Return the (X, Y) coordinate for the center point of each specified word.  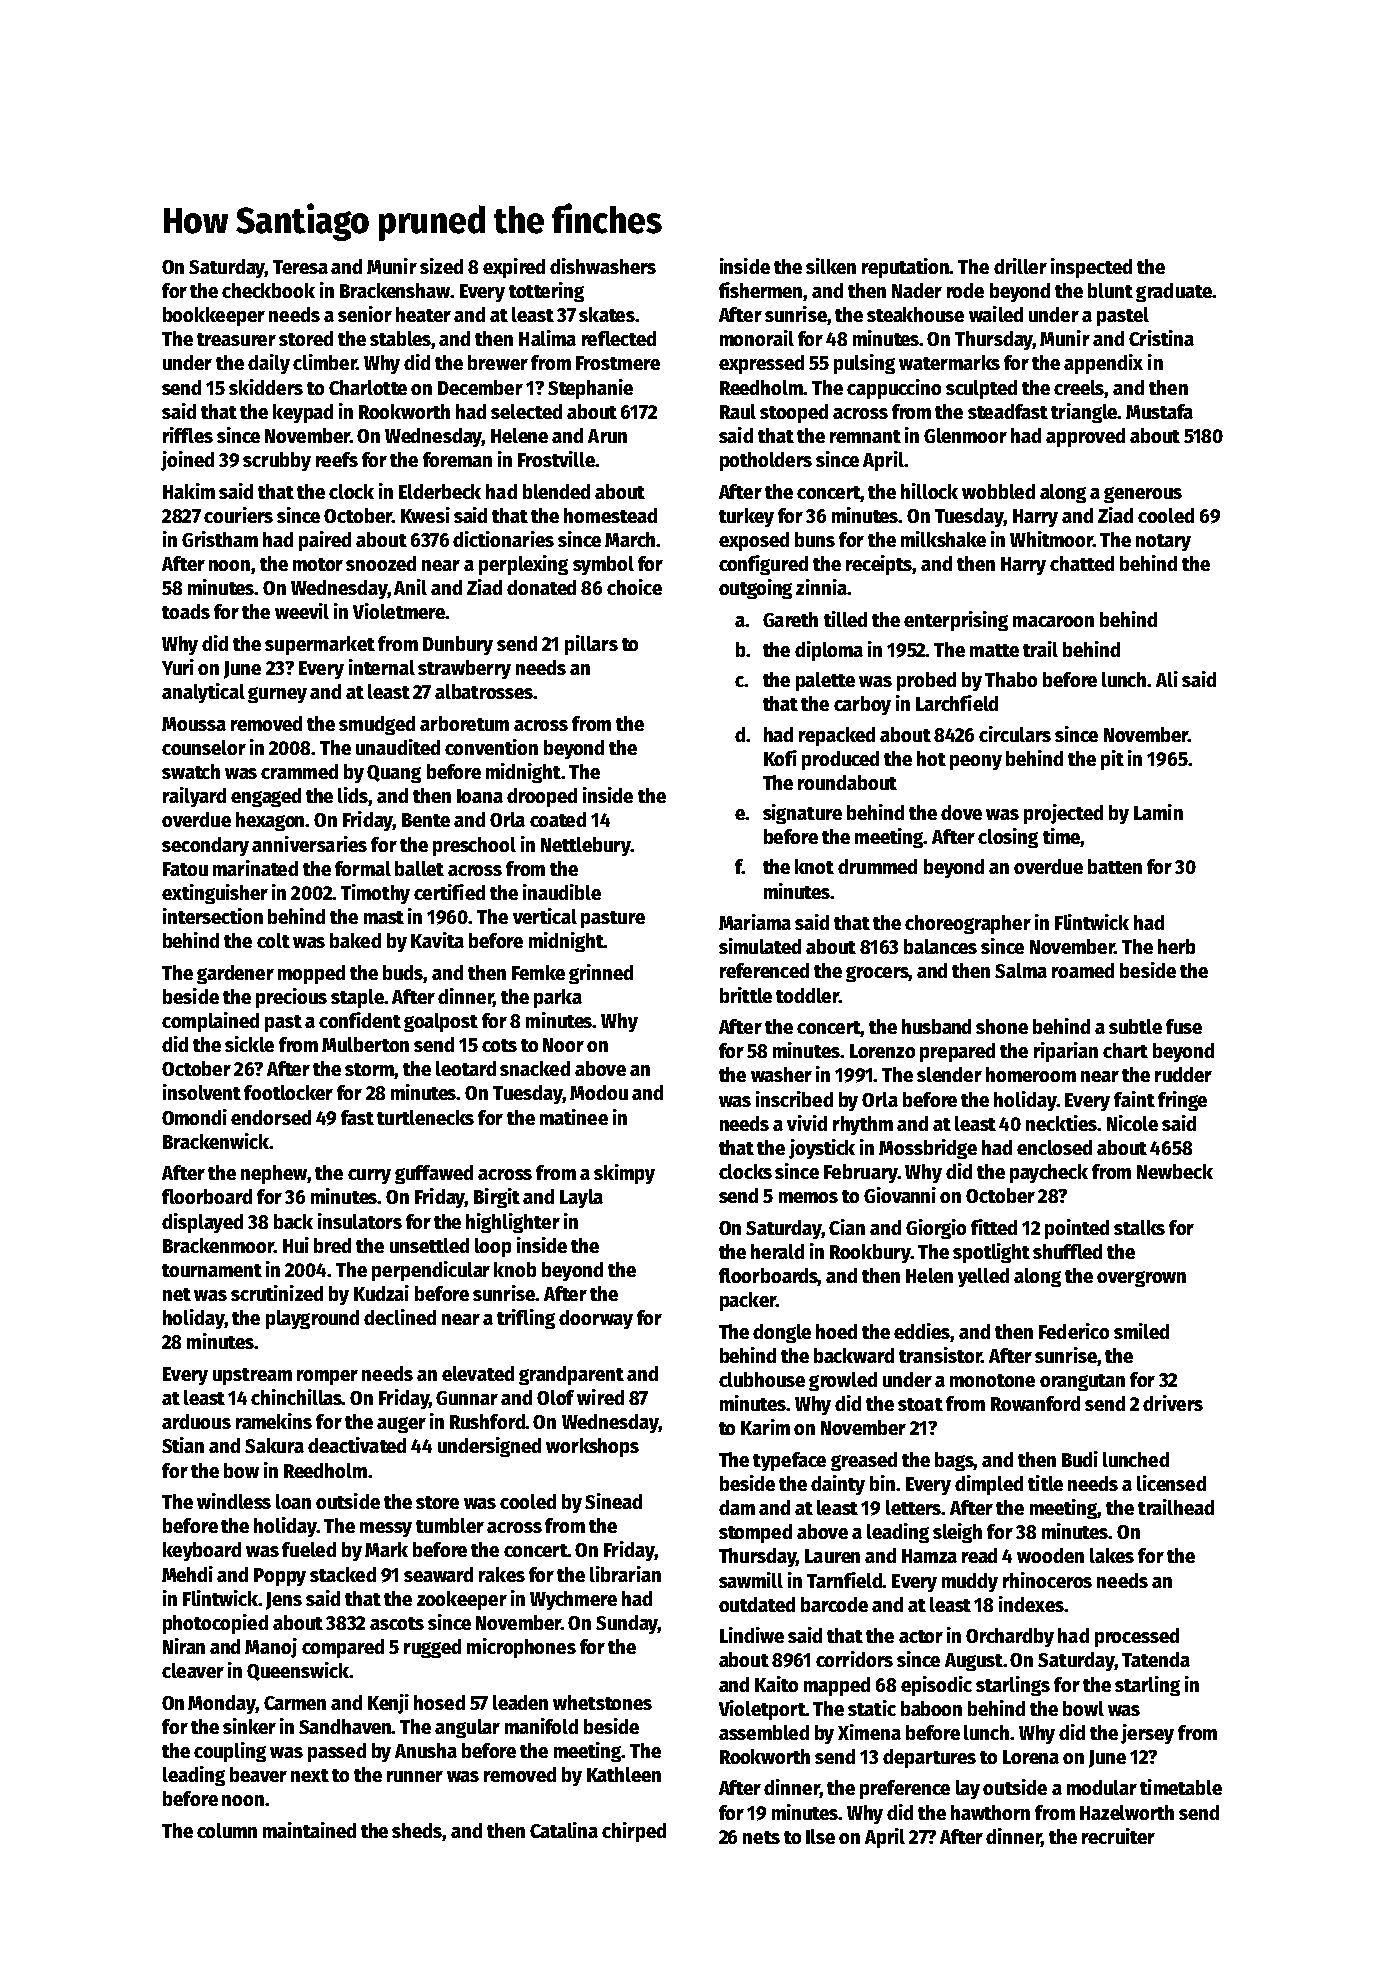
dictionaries (503, 539)
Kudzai (381, 1293)
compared (343, 1648)
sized (441, 266)
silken (831, 266)
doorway (596, 1319)
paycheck (1049, 1173)
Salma (1021, 970)
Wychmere (573, 1600)
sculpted (981, 389)
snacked (535, 1068)
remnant (865, 436)
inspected (1091, 268)
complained (210, 1022)
